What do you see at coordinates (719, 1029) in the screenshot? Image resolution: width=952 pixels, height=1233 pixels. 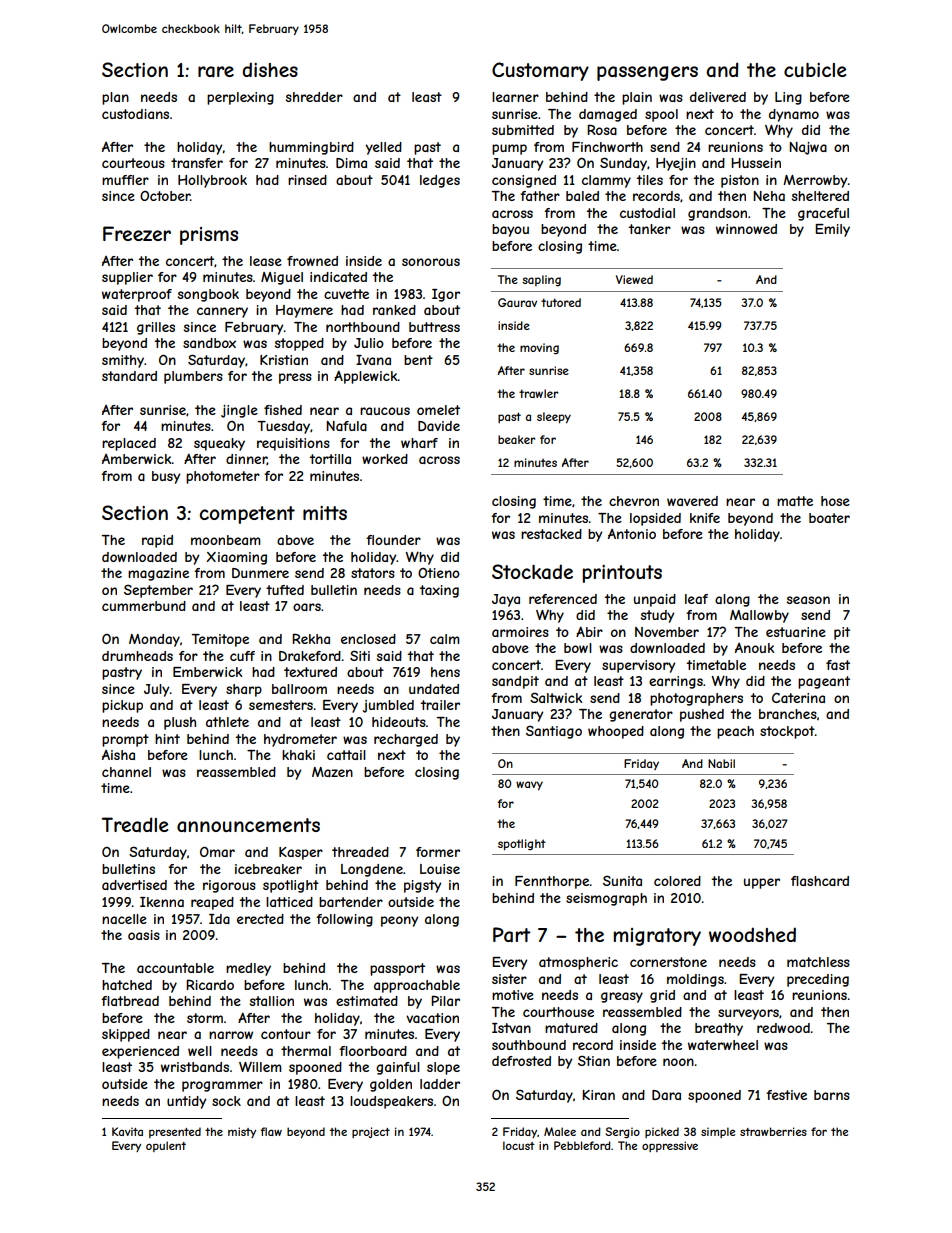 I see `breathy` at bounding box center [719, 1029].
